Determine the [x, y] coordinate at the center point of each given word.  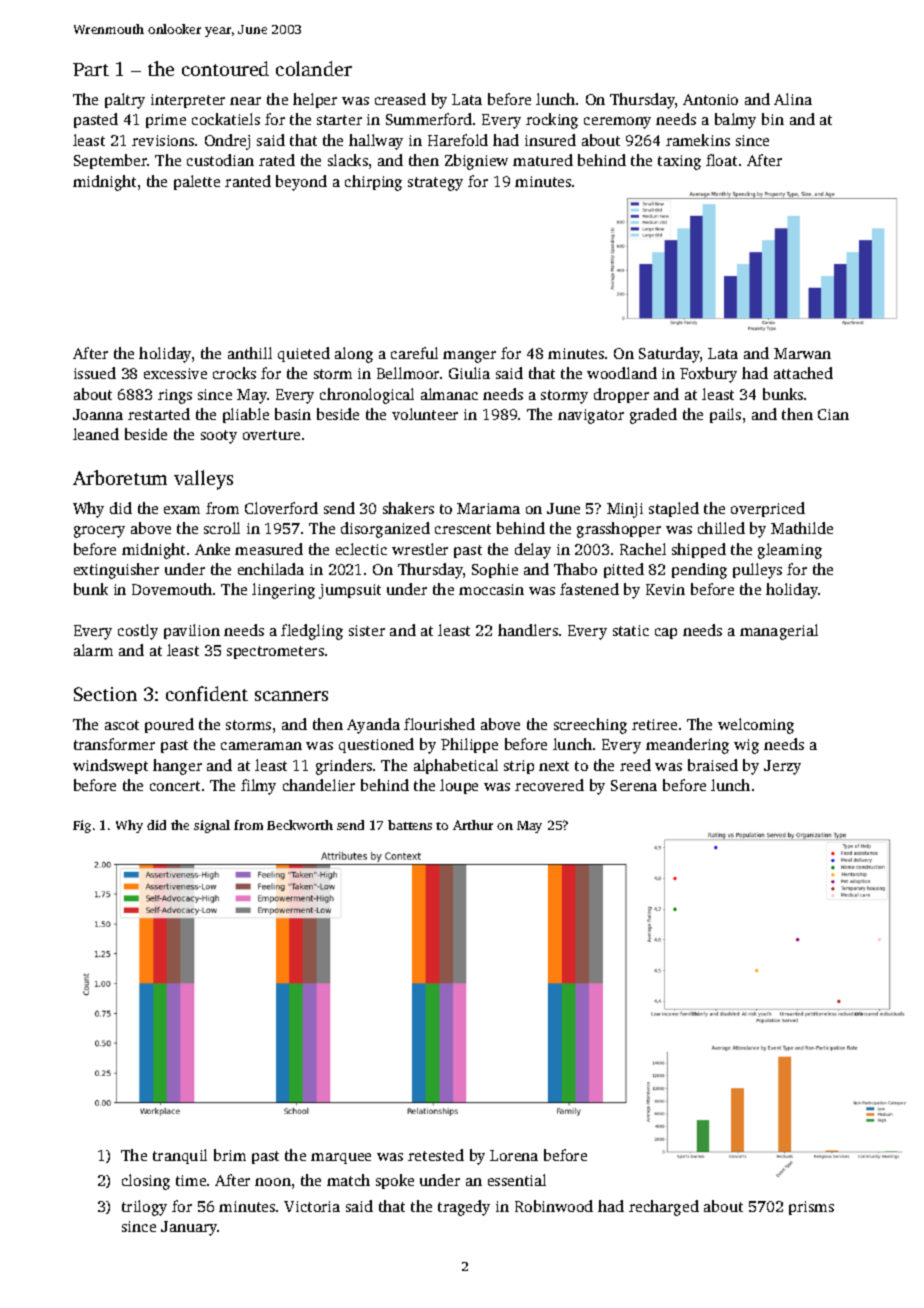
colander [314, 68]
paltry [125, 101]
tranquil [180, 1156]
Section [105, 694]
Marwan [802, 353]
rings [175, 396]
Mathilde [802, 528]
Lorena [514, 1155]
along [354, 355]
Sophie [495, 570]
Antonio [710, 99]
